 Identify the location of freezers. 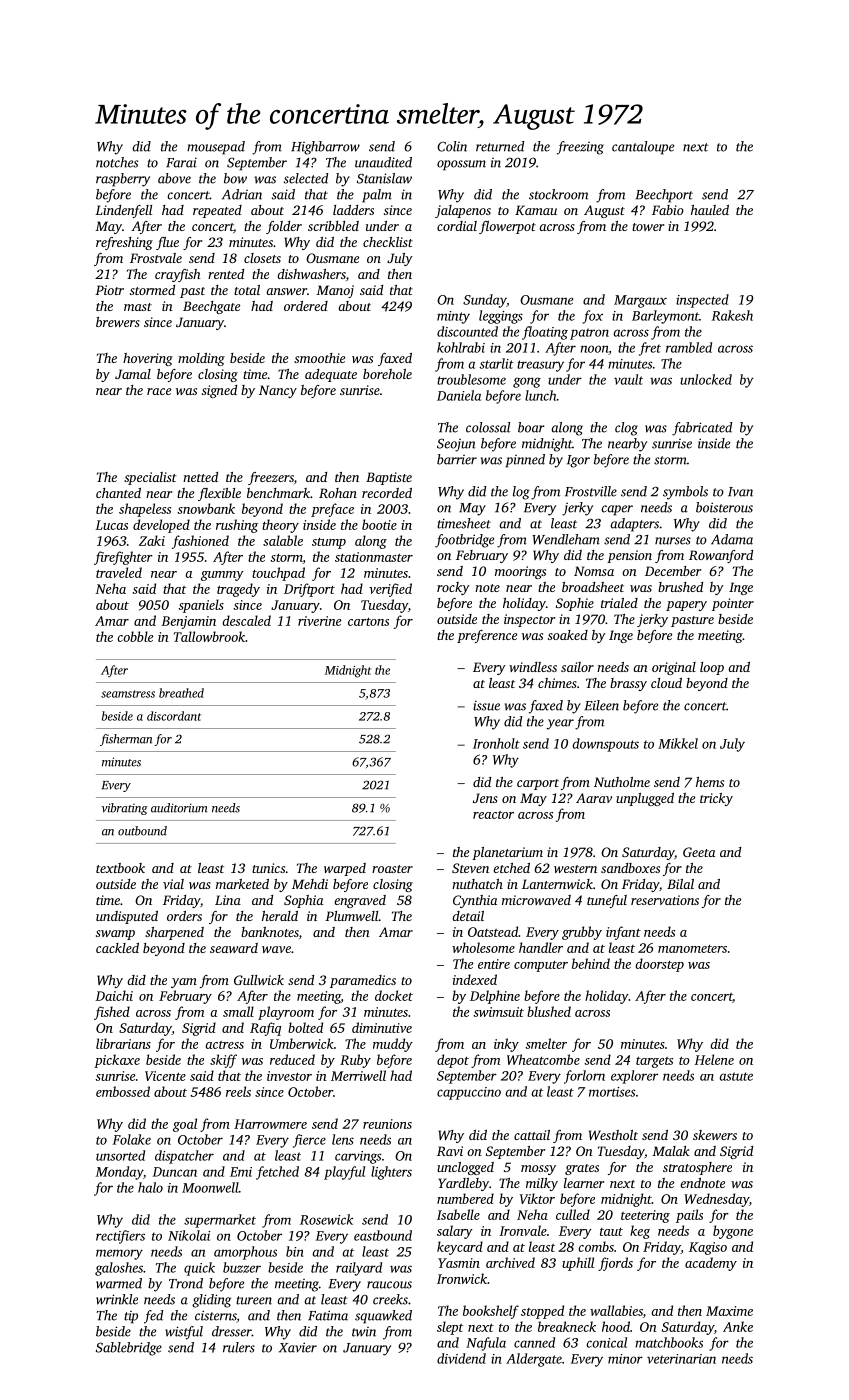
(271, 478).
